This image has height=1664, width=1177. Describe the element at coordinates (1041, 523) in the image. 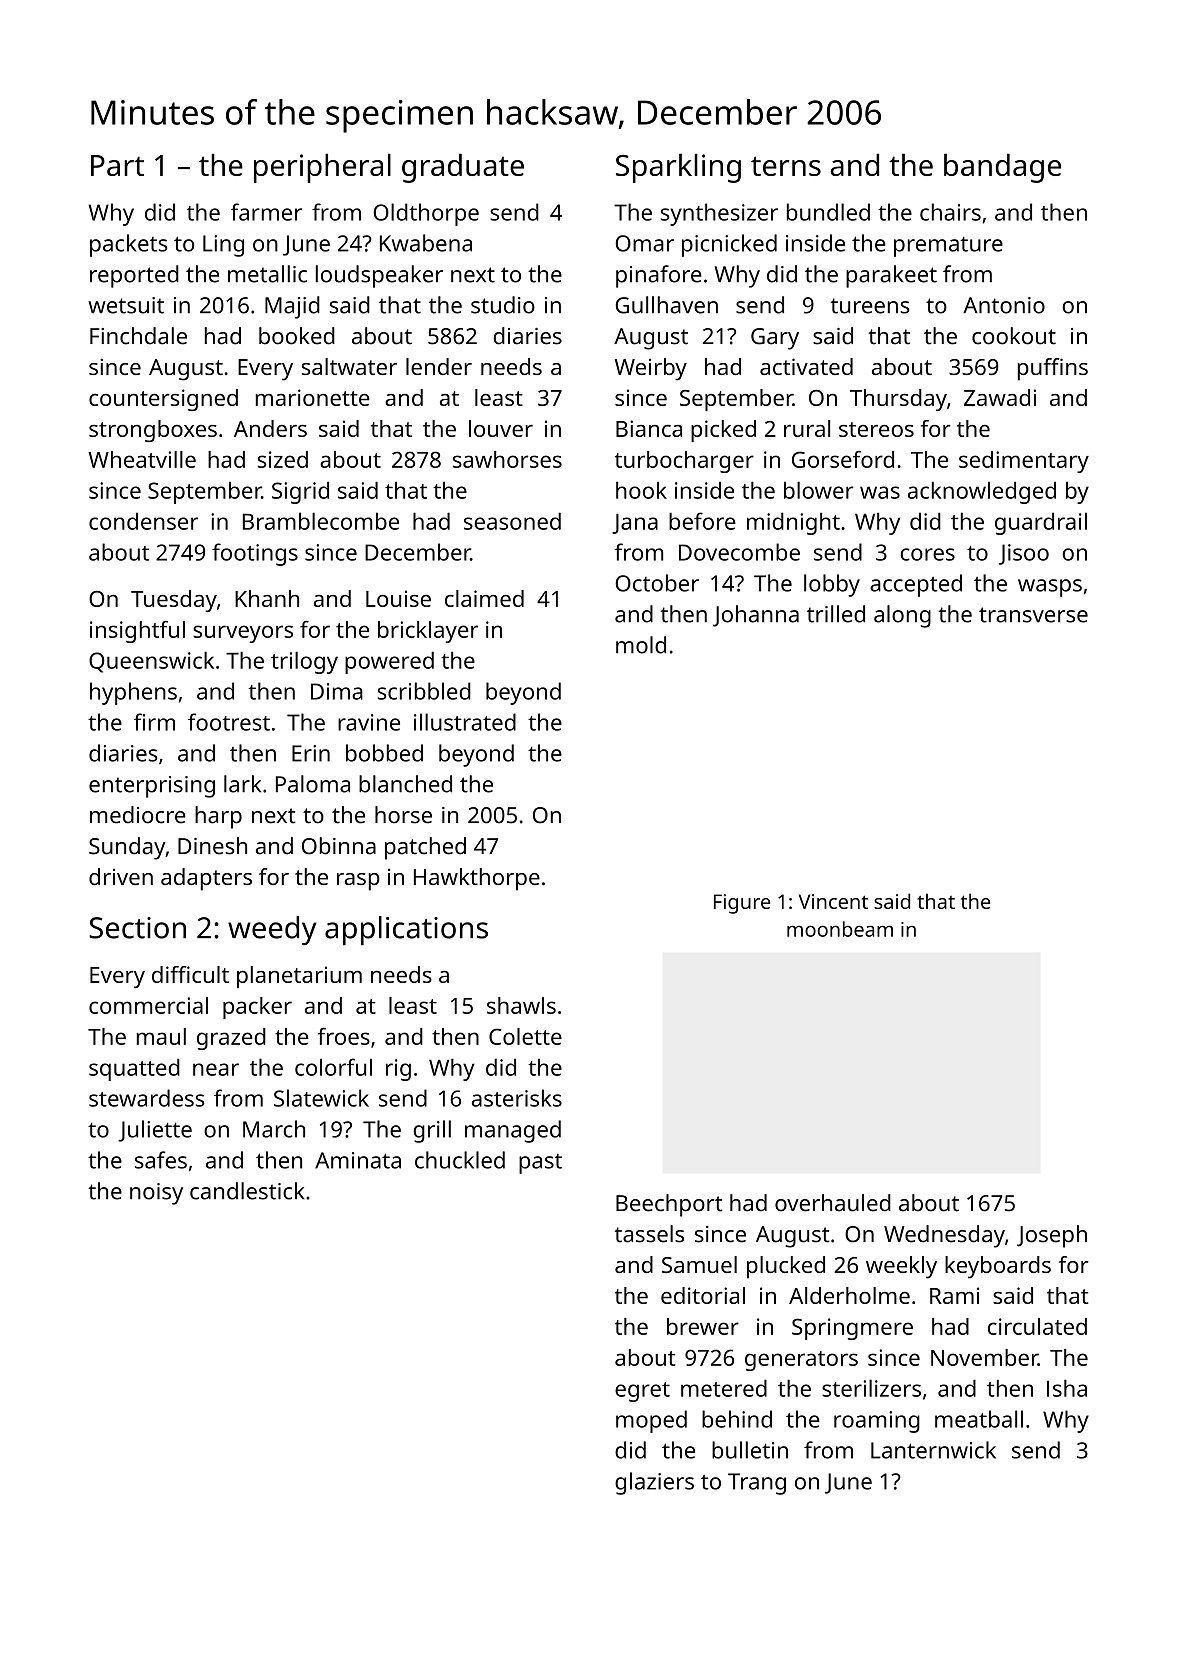

I see `guardrail` at that location.
